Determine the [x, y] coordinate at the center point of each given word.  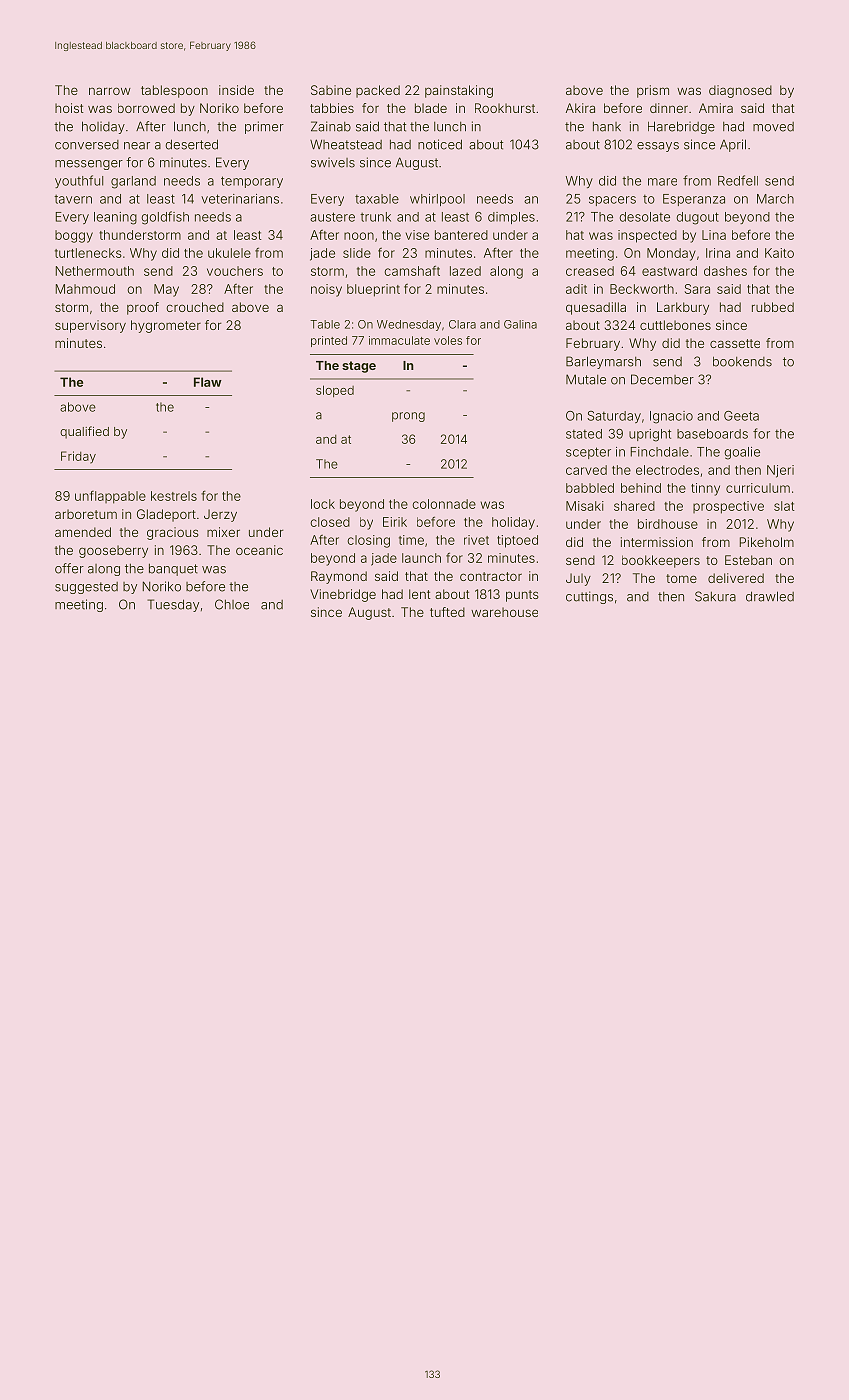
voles [448, 340]
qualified [84, 432]
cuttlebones [675, 325]
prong [408, 417]
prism [653, 91]
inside [236, 90]
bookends [742, 362]
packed [378, 91]
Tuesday [173, 605]
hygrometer [166, 326]
